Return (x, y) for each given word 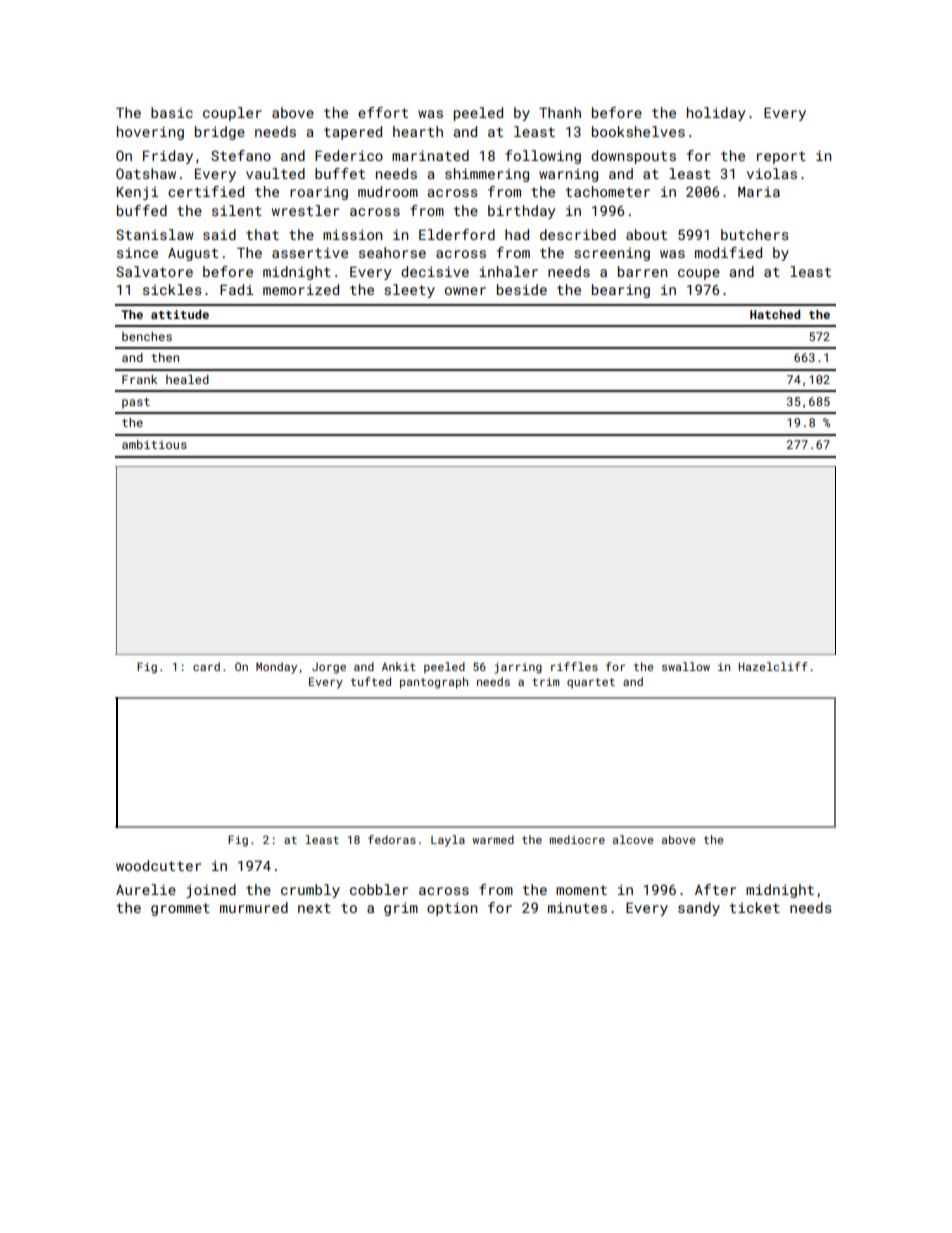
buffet (340, 173)
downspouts (633, 157)
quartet (591, 683)
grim (401, 909)
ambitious (154, 444)
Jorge (329, 668)
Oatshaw (146, 173)
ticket (755, 907)
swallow (686, 666)
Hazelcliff (773, 666)
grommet (180, 909)
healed (187, 379)
